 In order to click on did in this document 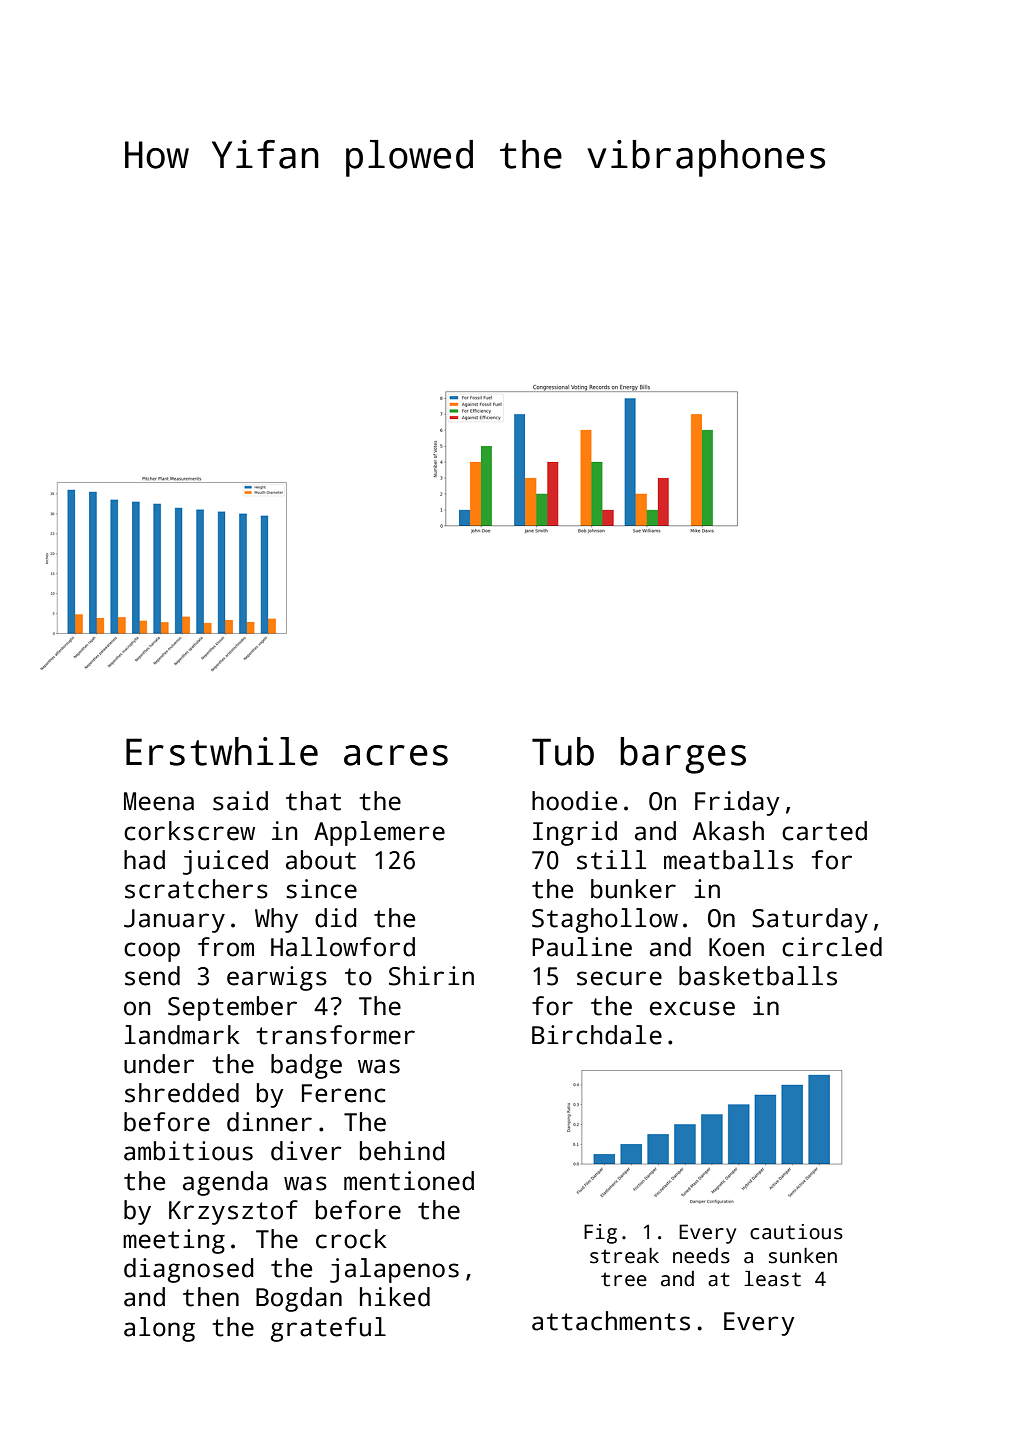, I will do `click(335, 918)`.
